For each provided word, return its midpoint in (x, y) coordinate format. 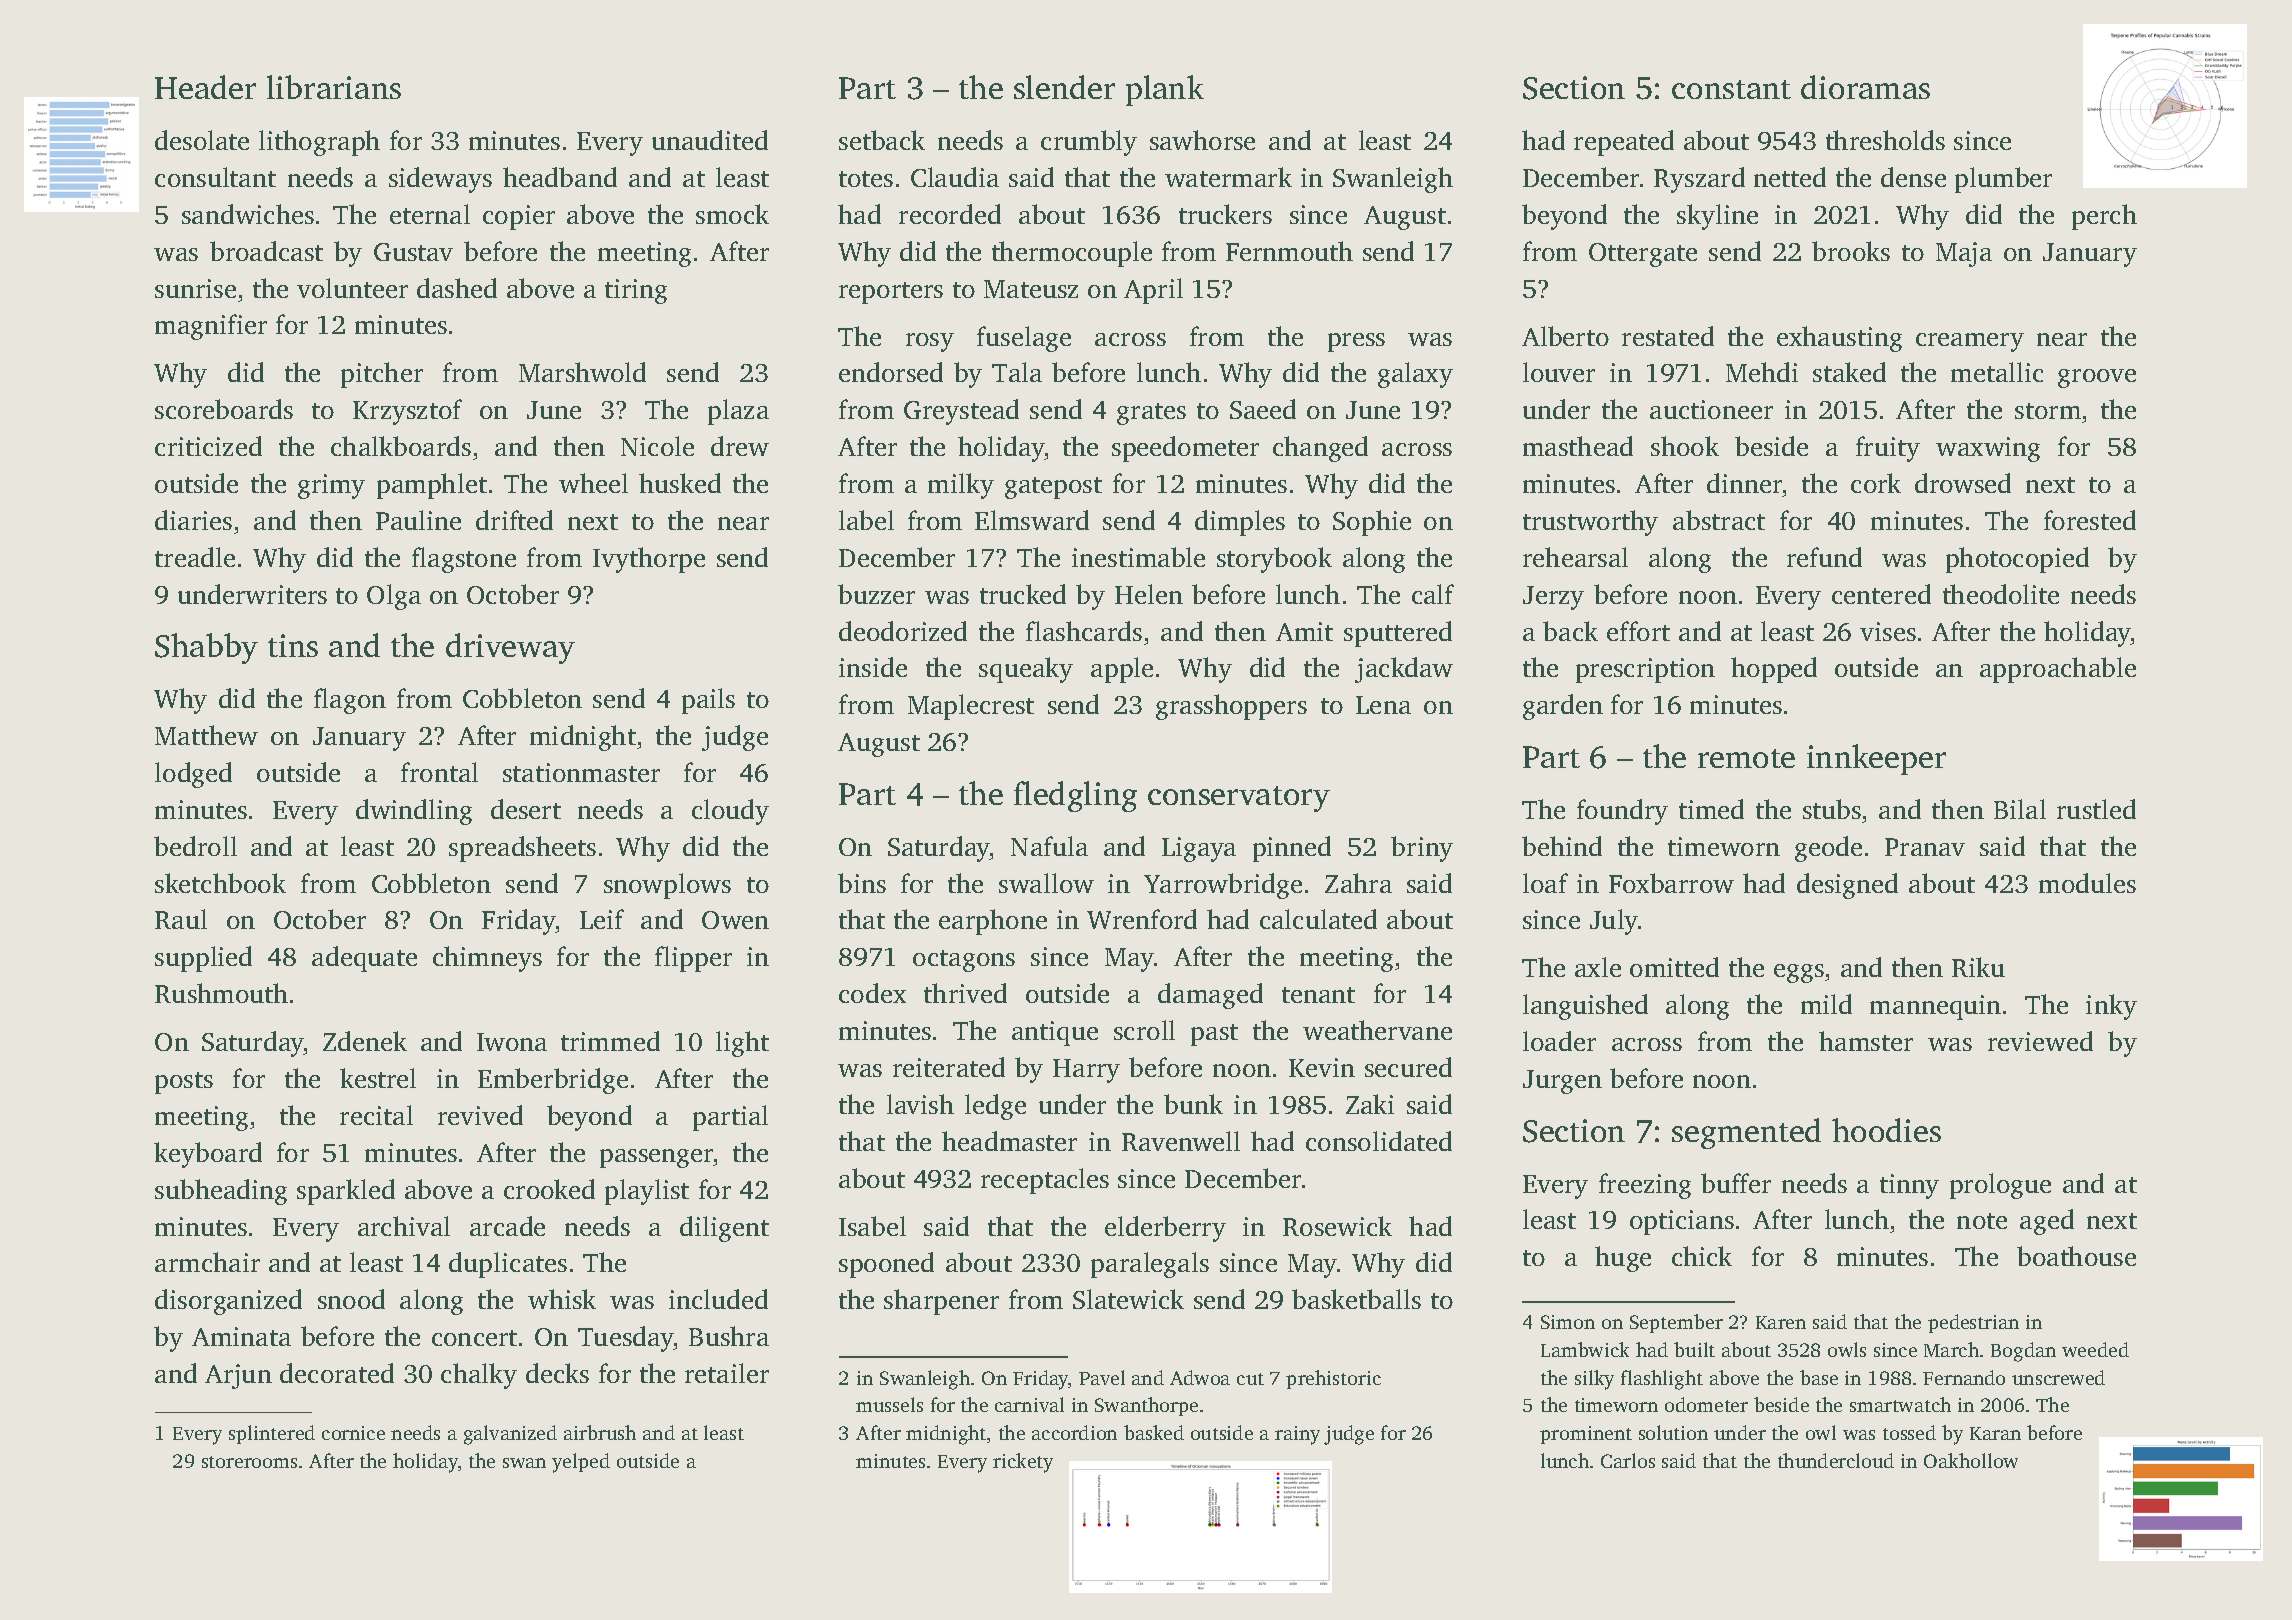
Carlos (1628, 1460)
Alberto (1565, 336)
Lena (1383, 705)
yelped (581, 1463)
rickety (1023, 1463)
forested (2090, 520)
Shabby (206, 648)
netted (1790, 177)
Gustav (413, 252)
